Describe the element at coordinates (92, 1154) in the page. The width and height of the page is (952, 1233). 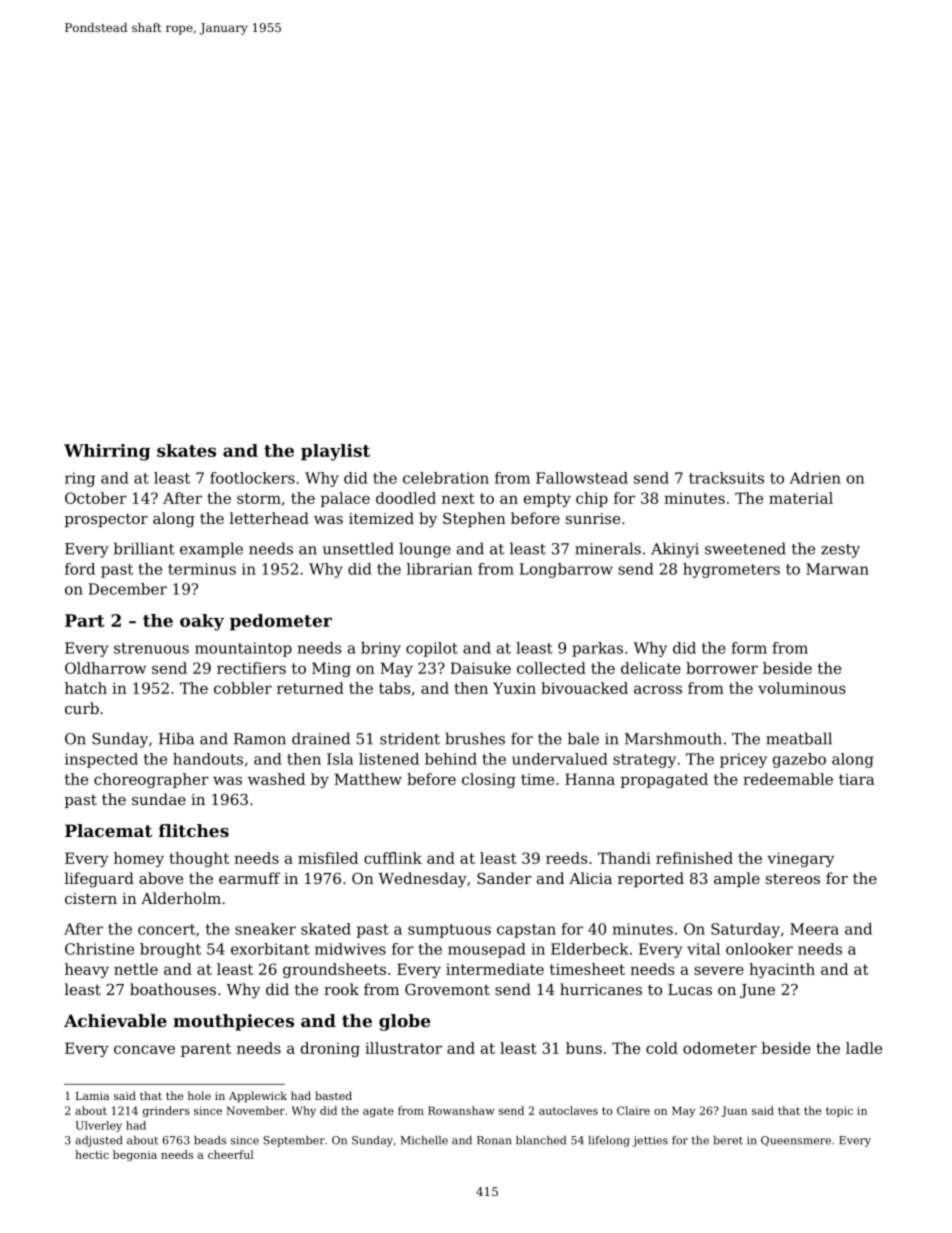
I see `hectic` at that location.
